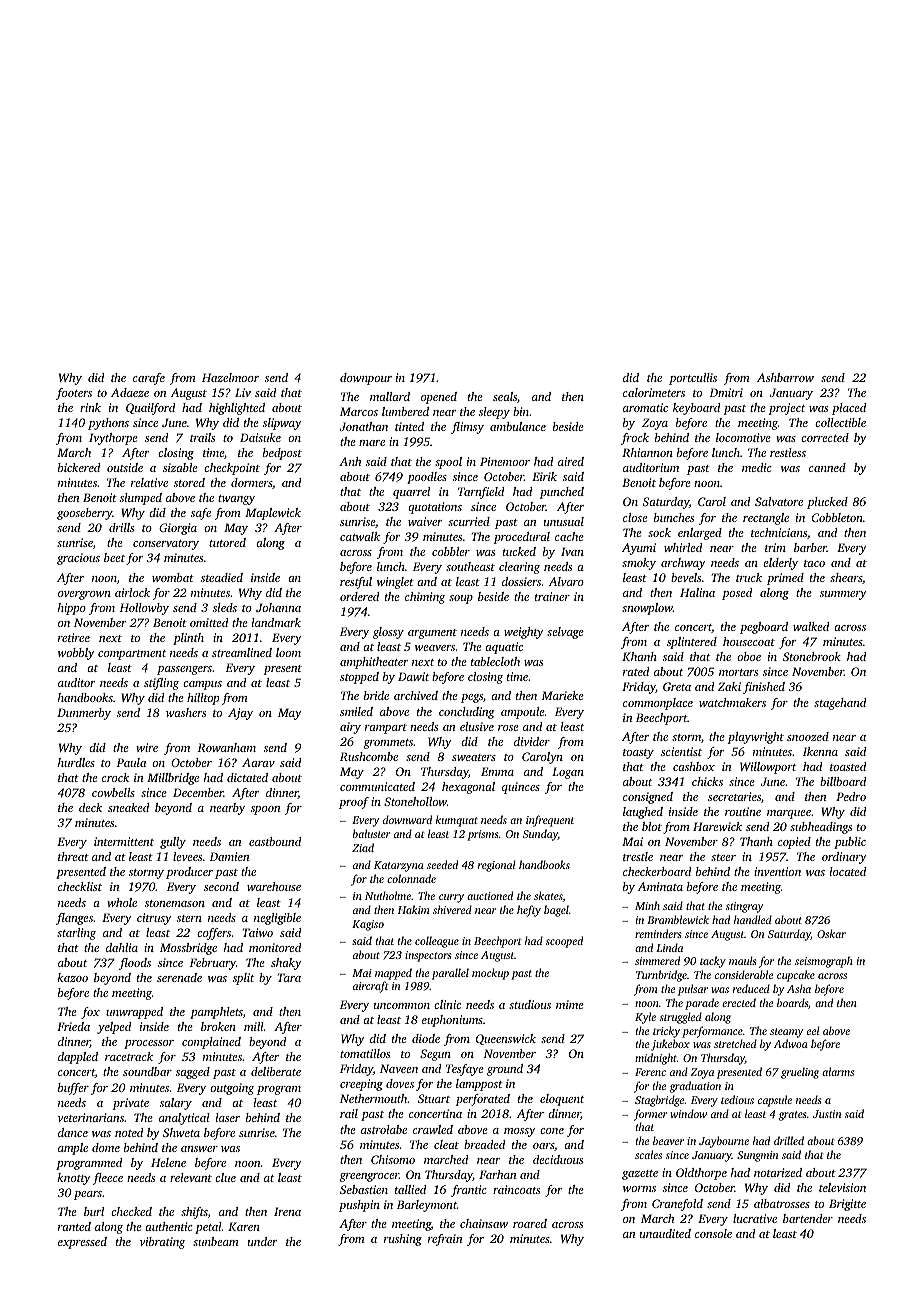 The width and height of the screenshot is (924, 1308). What do you see at coordinates (388, 895) in the screenshot?
I see `Nutholme` at bounding box center [388, 895].
